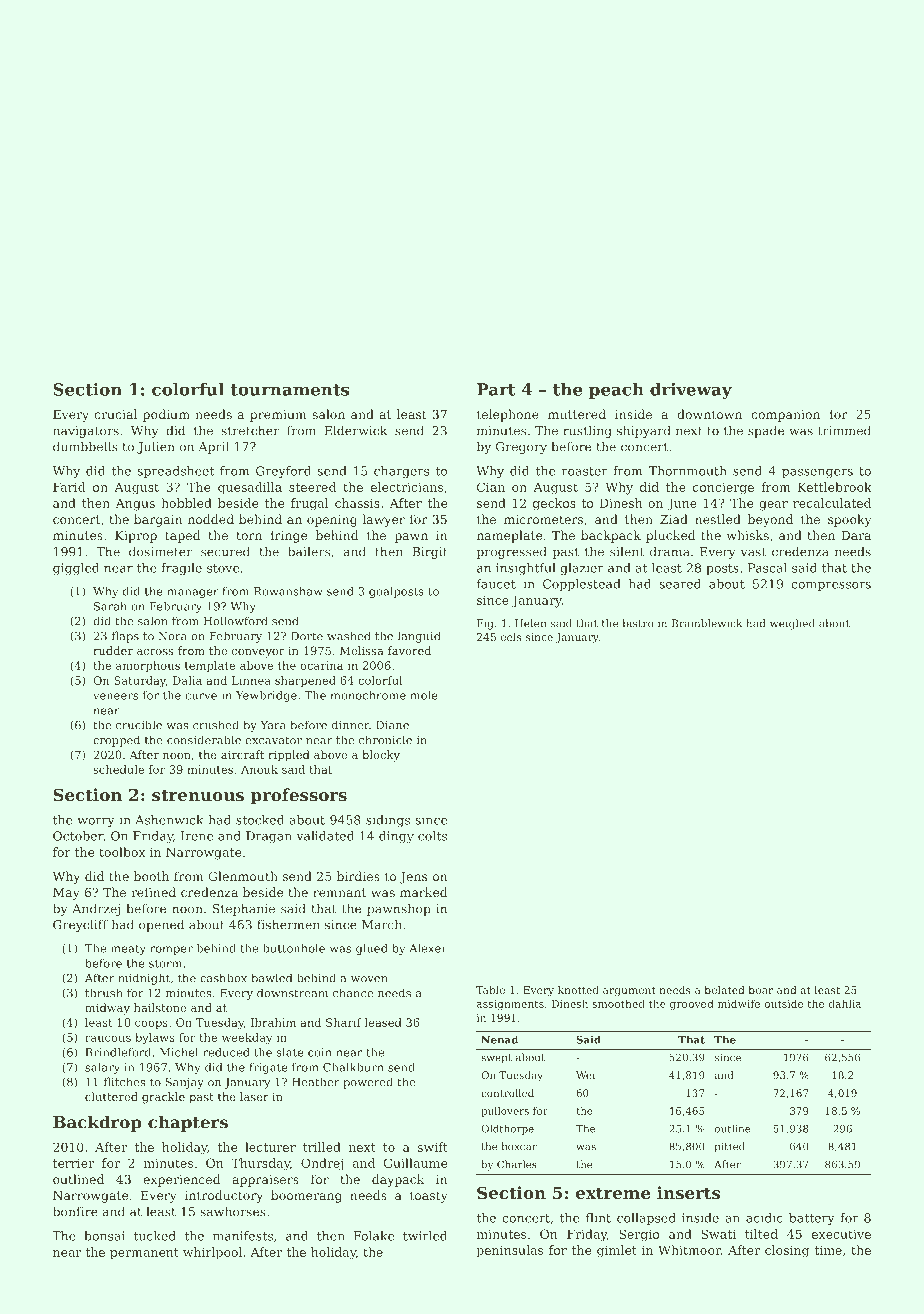 The height and width of the screenshot is (1314, 924). What do you see at coordinates (244, 909) in the screenshot?
I see `Stephanie` at bounding box center [244, 909].
